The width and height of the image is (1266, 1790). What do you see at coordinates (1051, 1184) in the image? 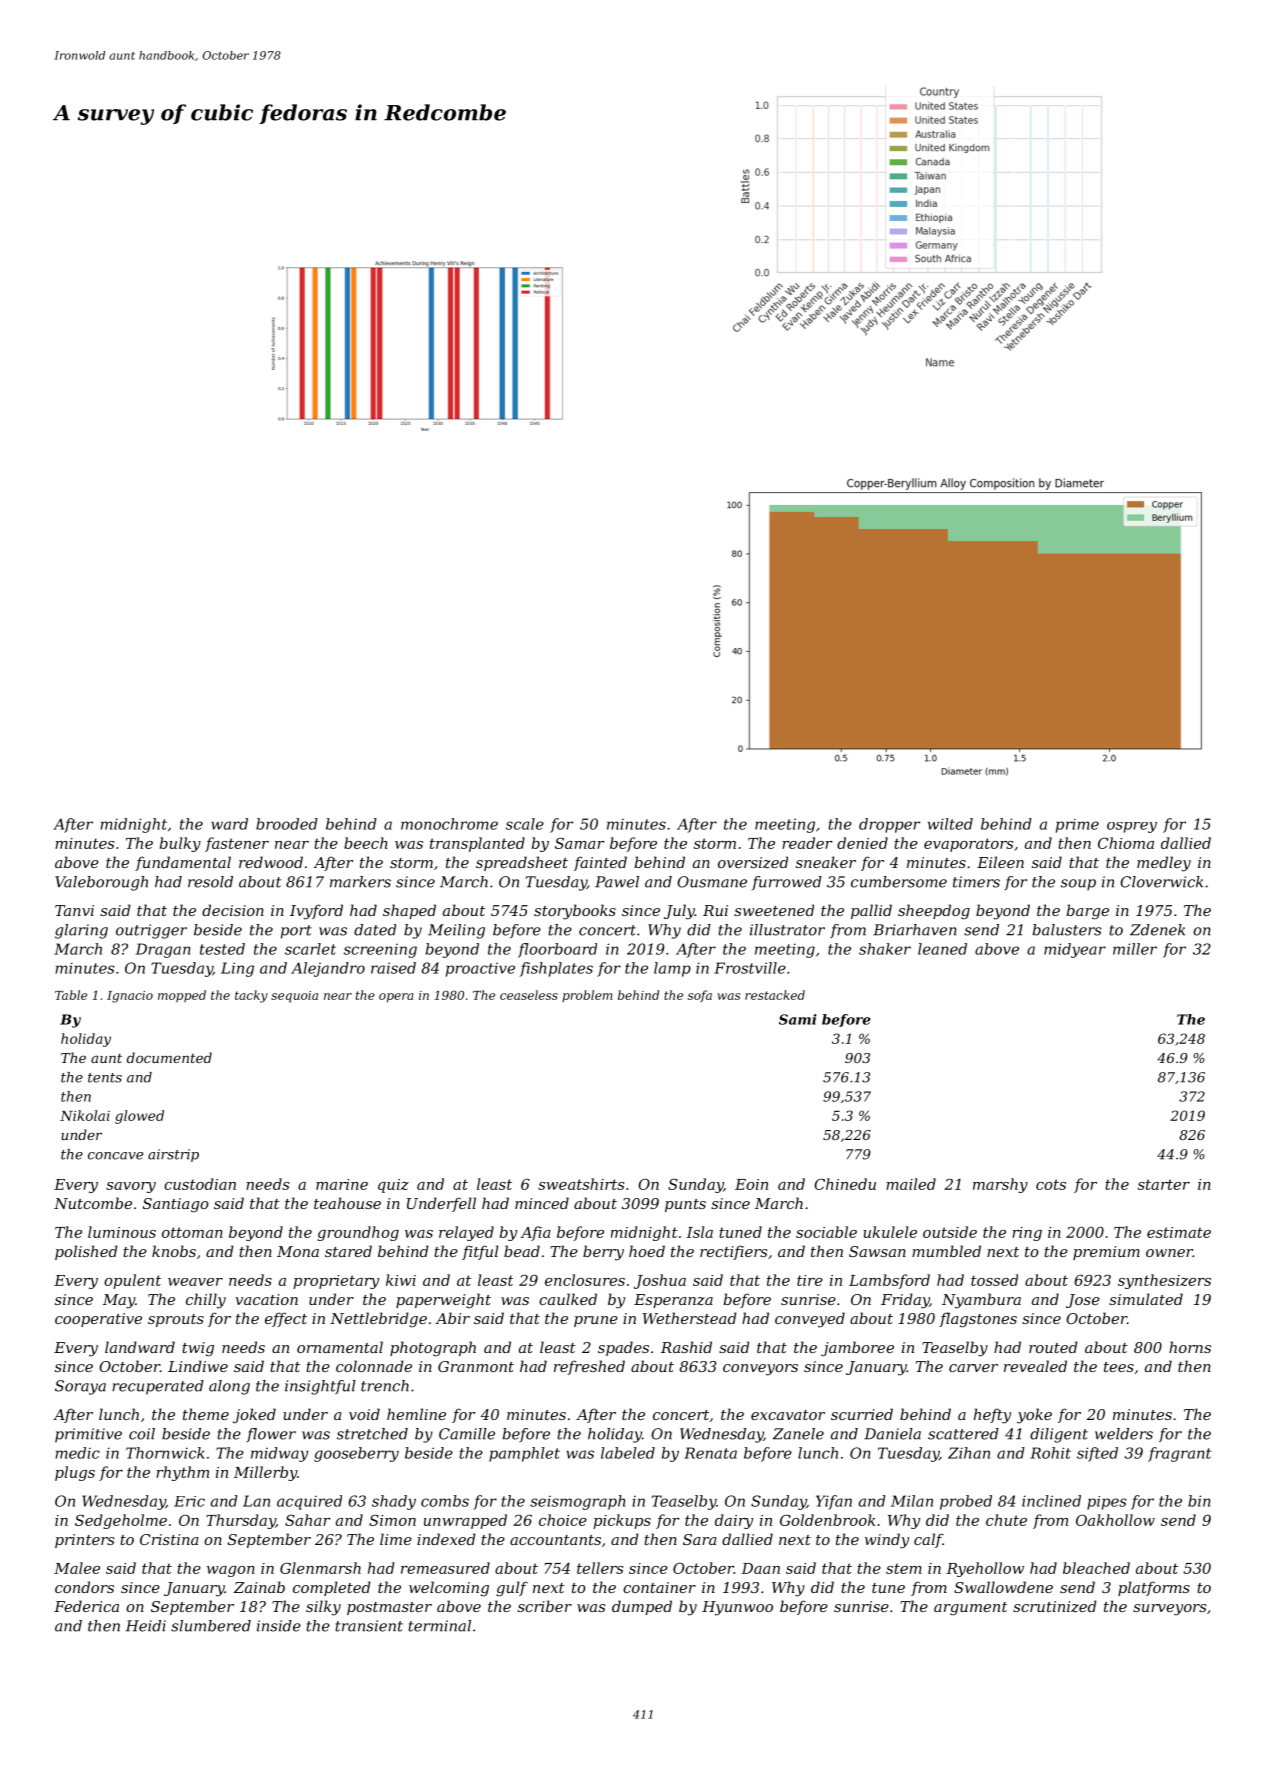
I see `cots` at bounding box center [1051, 1184].
